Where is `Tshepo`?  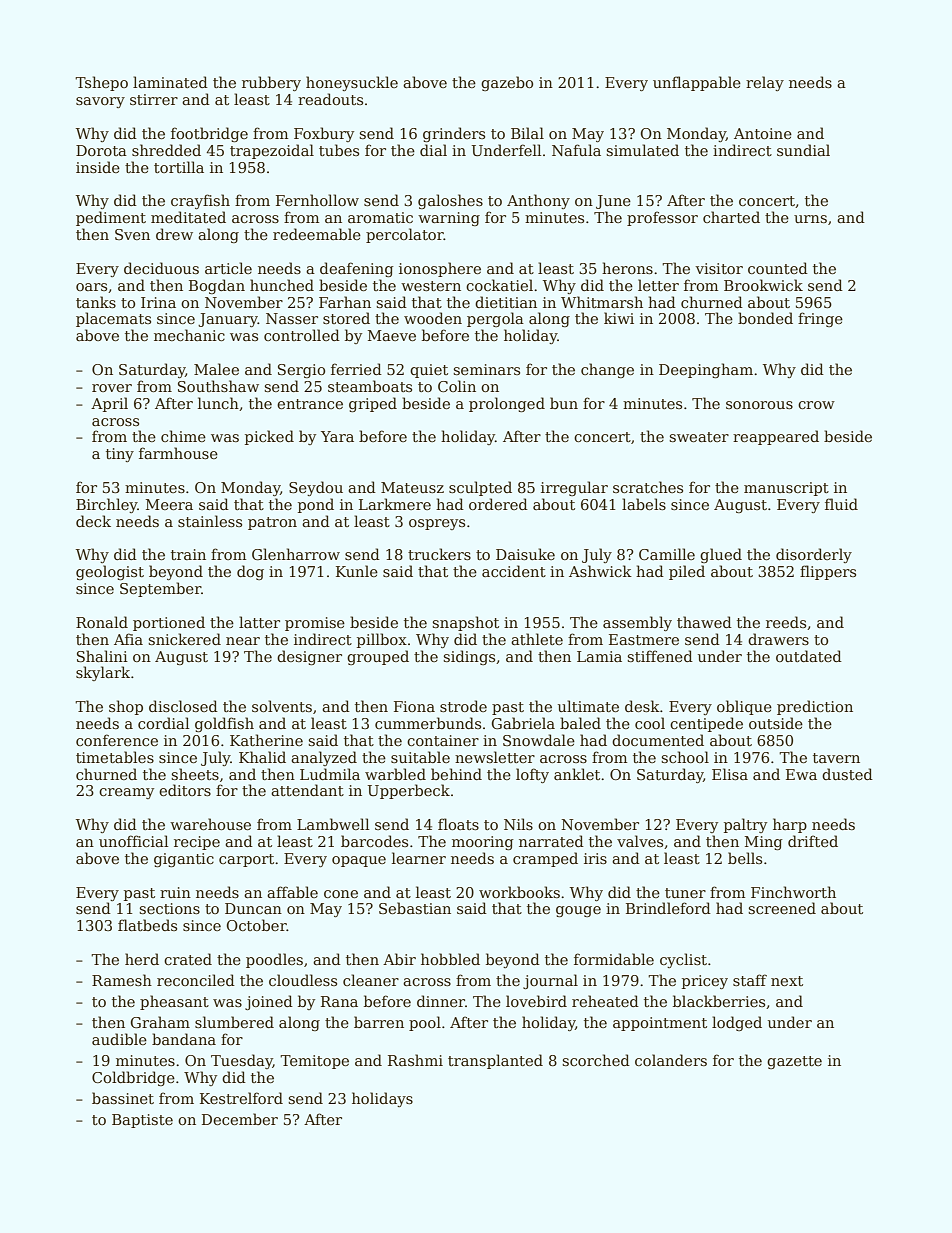
Tshepo is located at coordinates (101, 83).
